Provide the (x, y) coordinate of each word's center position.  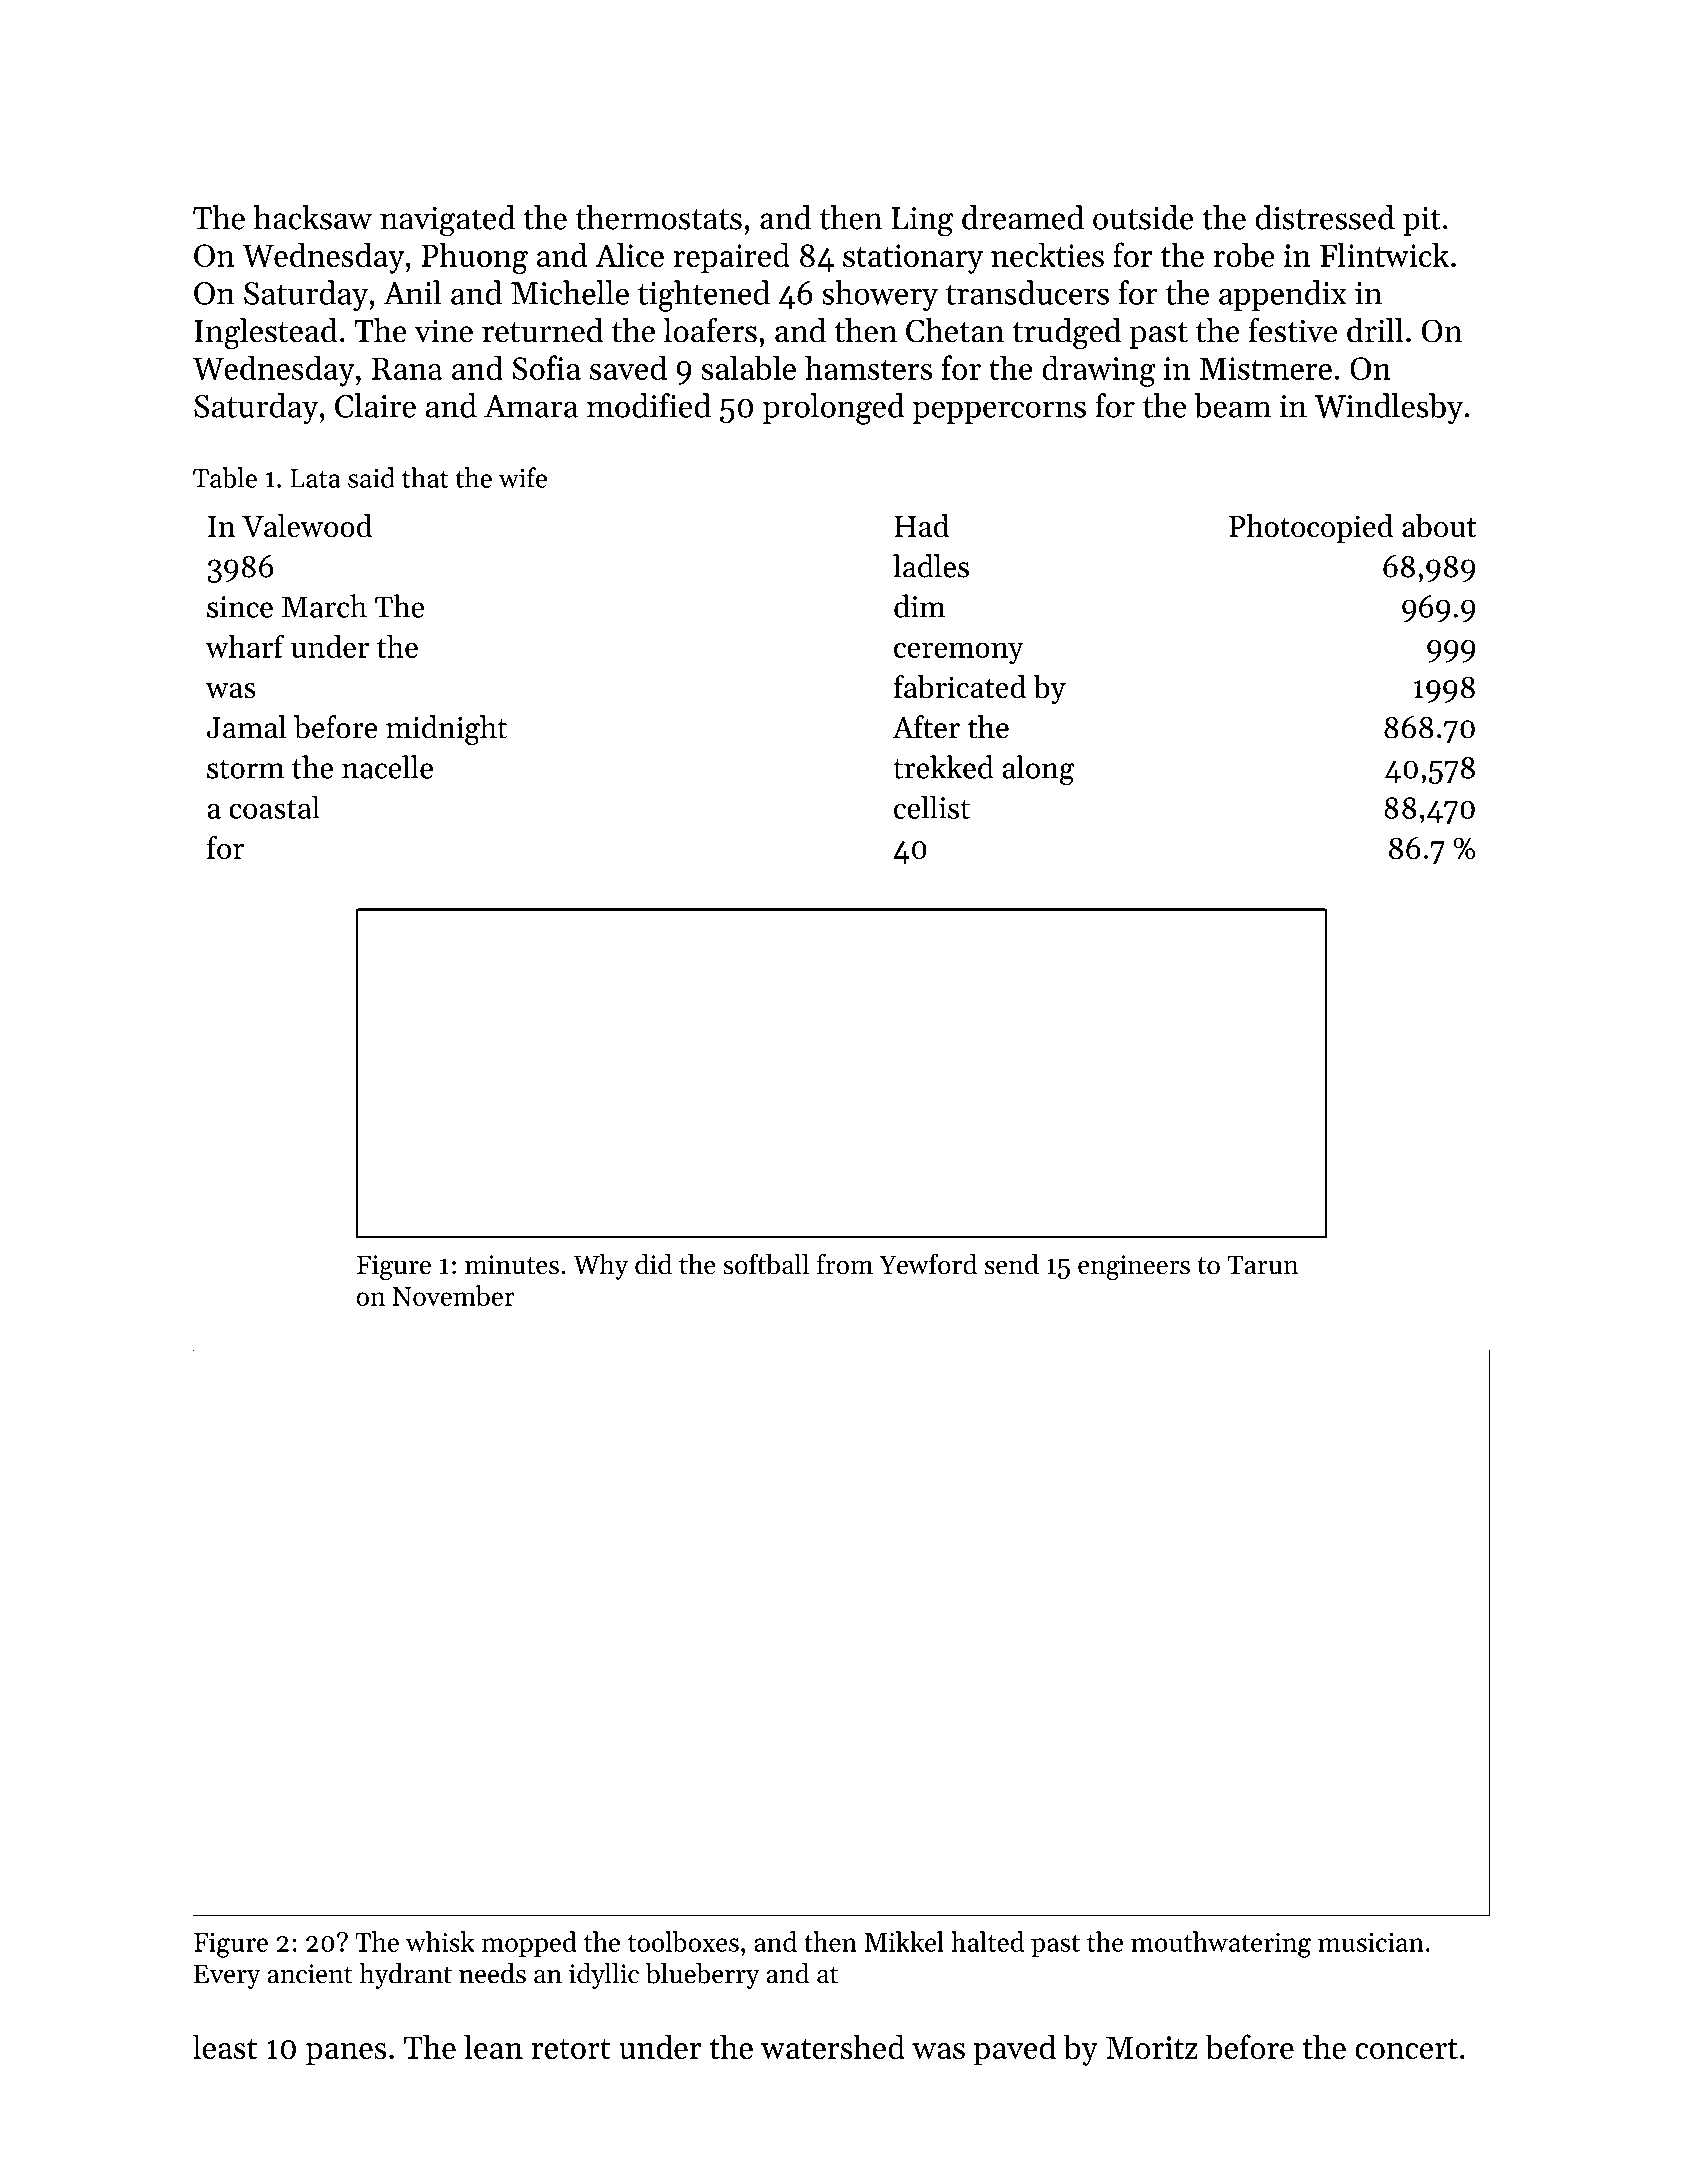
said (371, 477)
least (225, 2046)
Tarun (1263, 1265)
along (1038, 770)
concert (1406, 2049)
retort (571, 2049)
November (454, 1295)
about (1439, 526)
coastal (274, 807)
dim (919, 606)
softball (766, 1264)
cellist (932, 807)
